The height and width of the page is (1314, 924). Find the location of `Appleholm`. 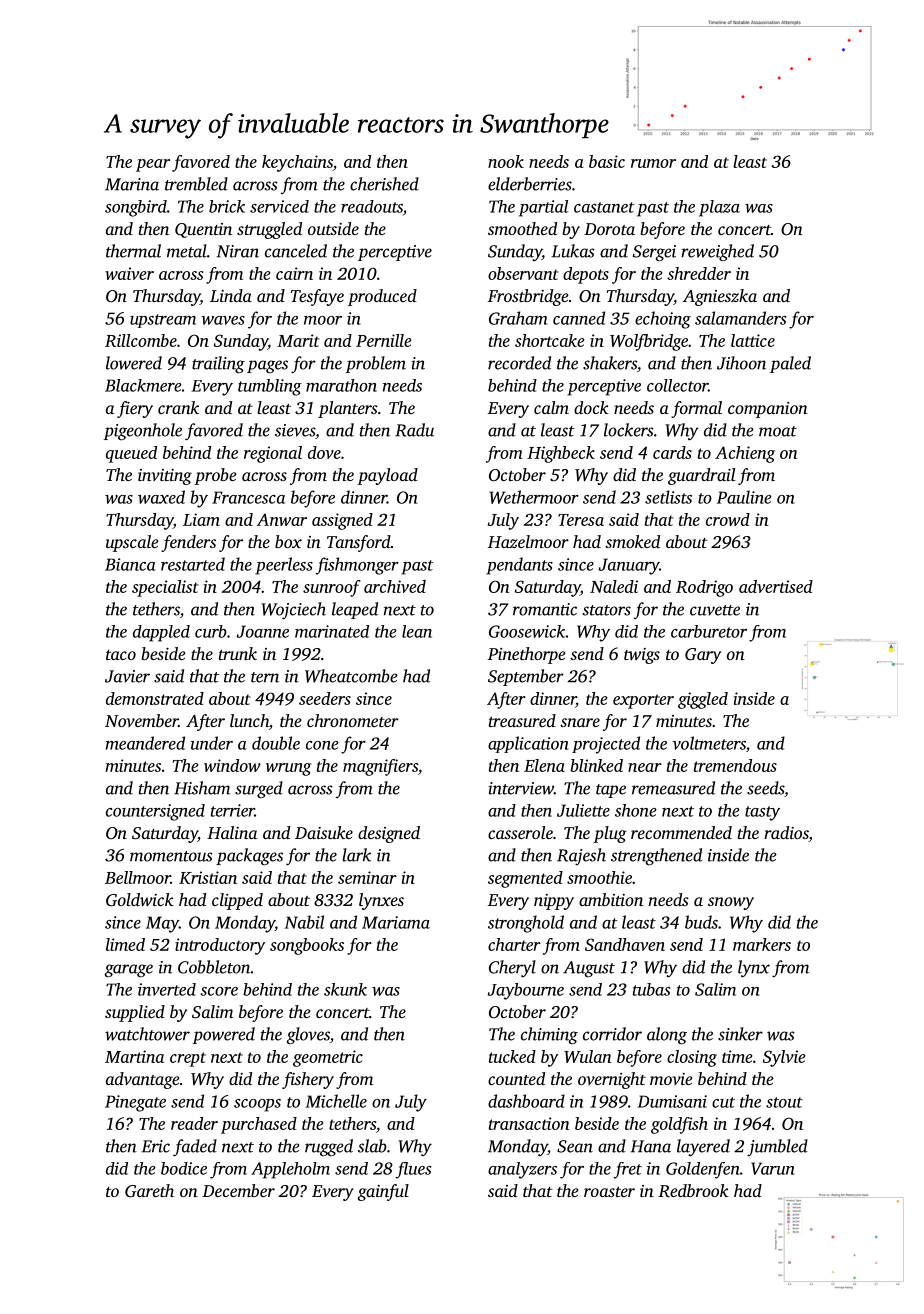

Appleholm is located at coordinates (290, 1170).
